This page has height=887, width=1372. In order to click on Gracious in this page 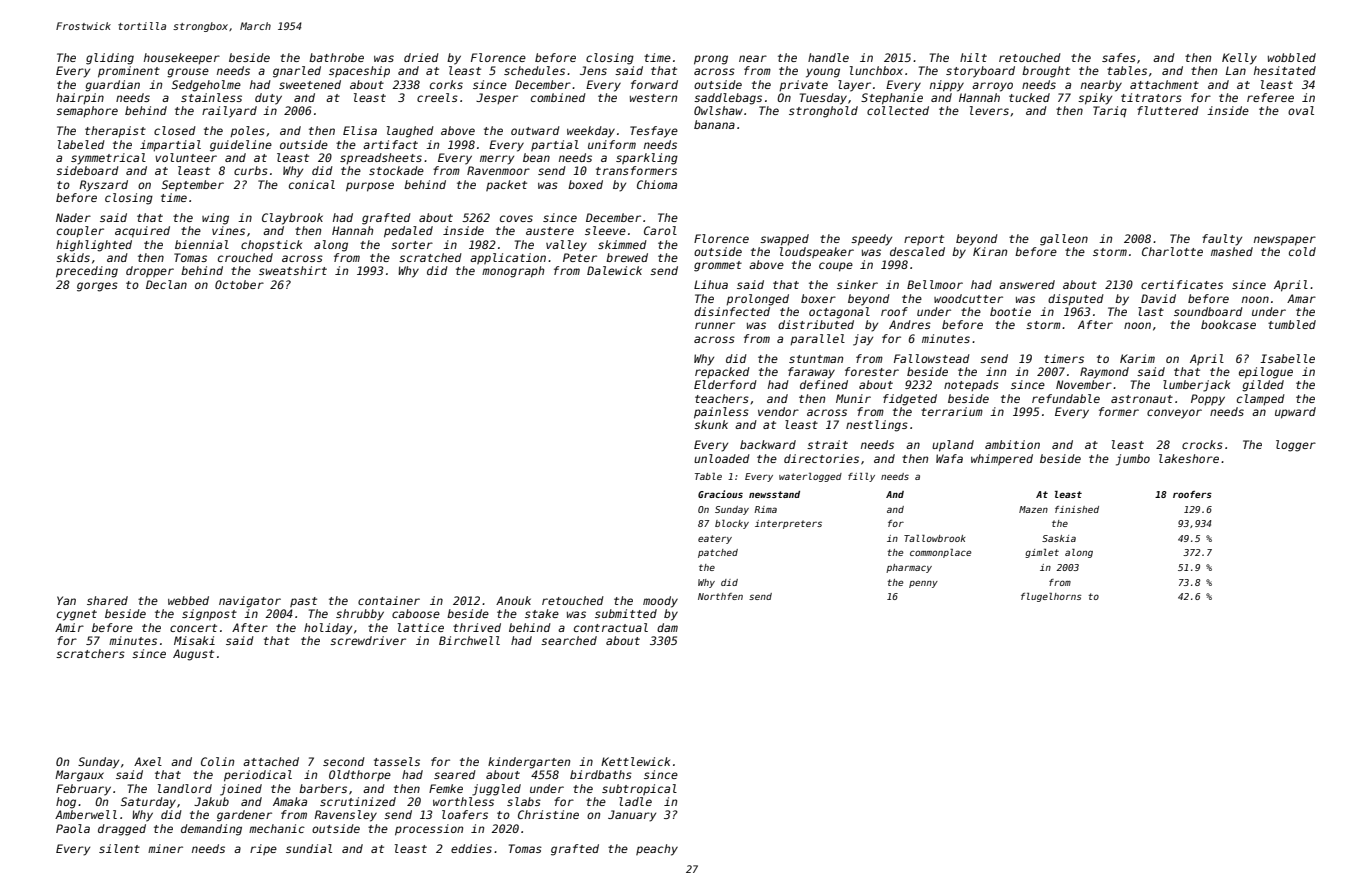, I will do `click(720, 494)`.
